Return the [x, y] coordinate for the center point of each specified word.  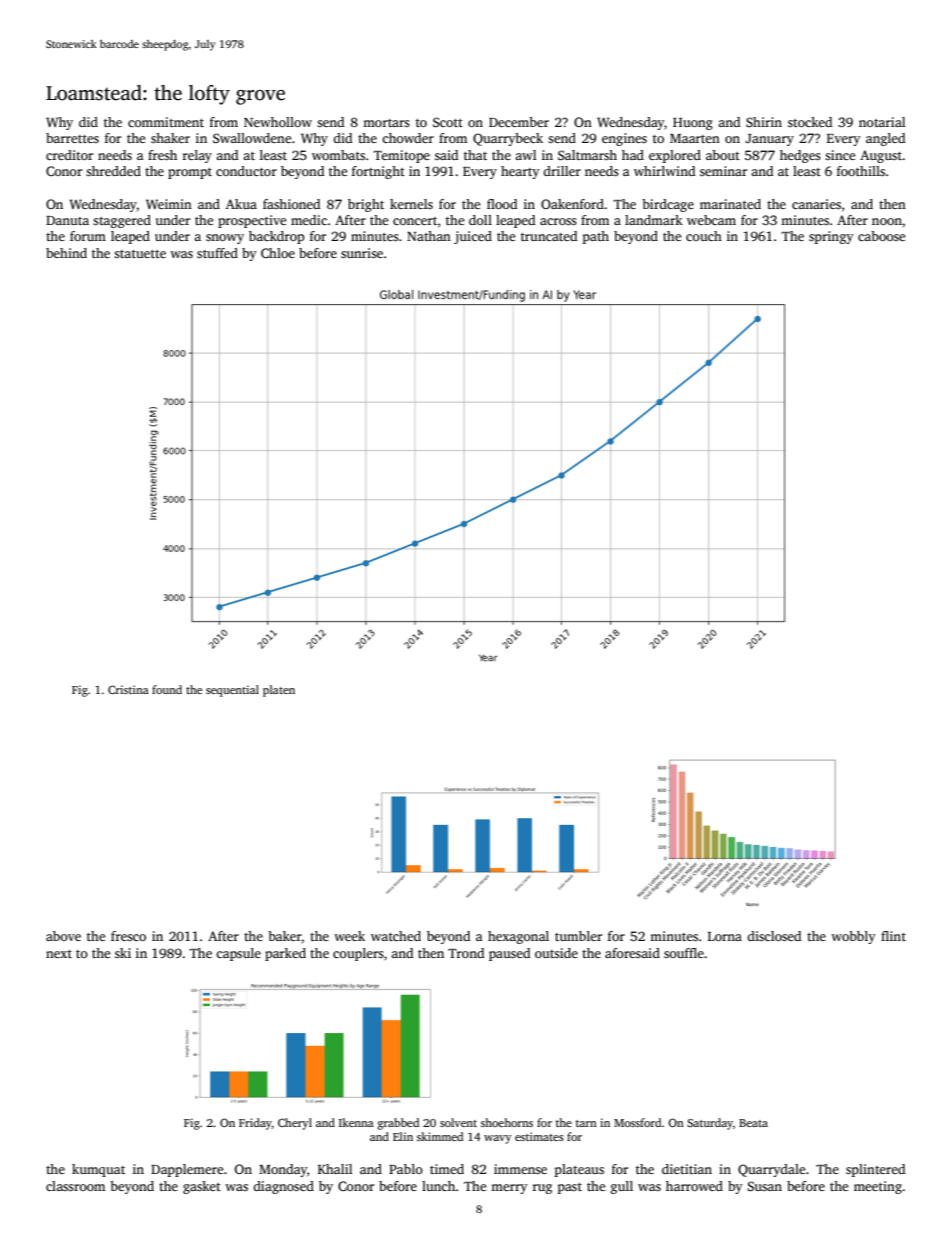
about [723, 155]
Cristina [128, 689]
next [59, 954]
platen [279, 691]
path [596, 237]
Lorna [725, 936]
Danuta [67, 220]
